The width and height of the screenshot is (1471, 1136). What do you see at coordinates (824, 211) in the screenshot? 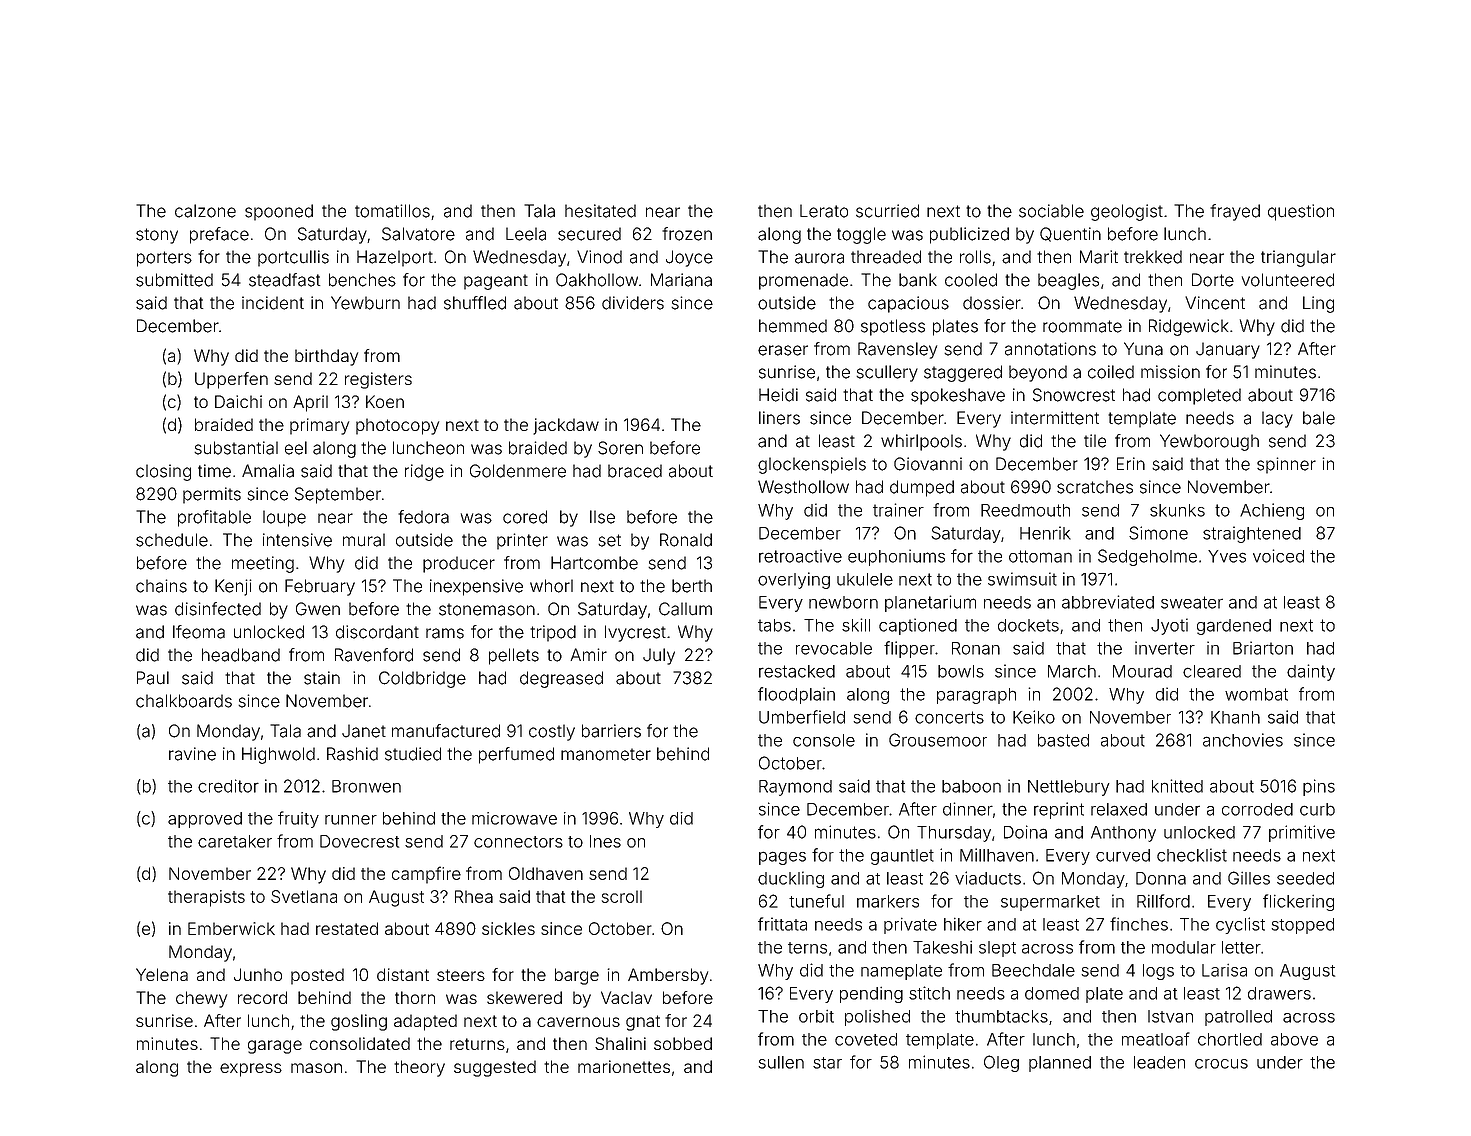
I see `Lerato` at bounding box center [824, 211].
